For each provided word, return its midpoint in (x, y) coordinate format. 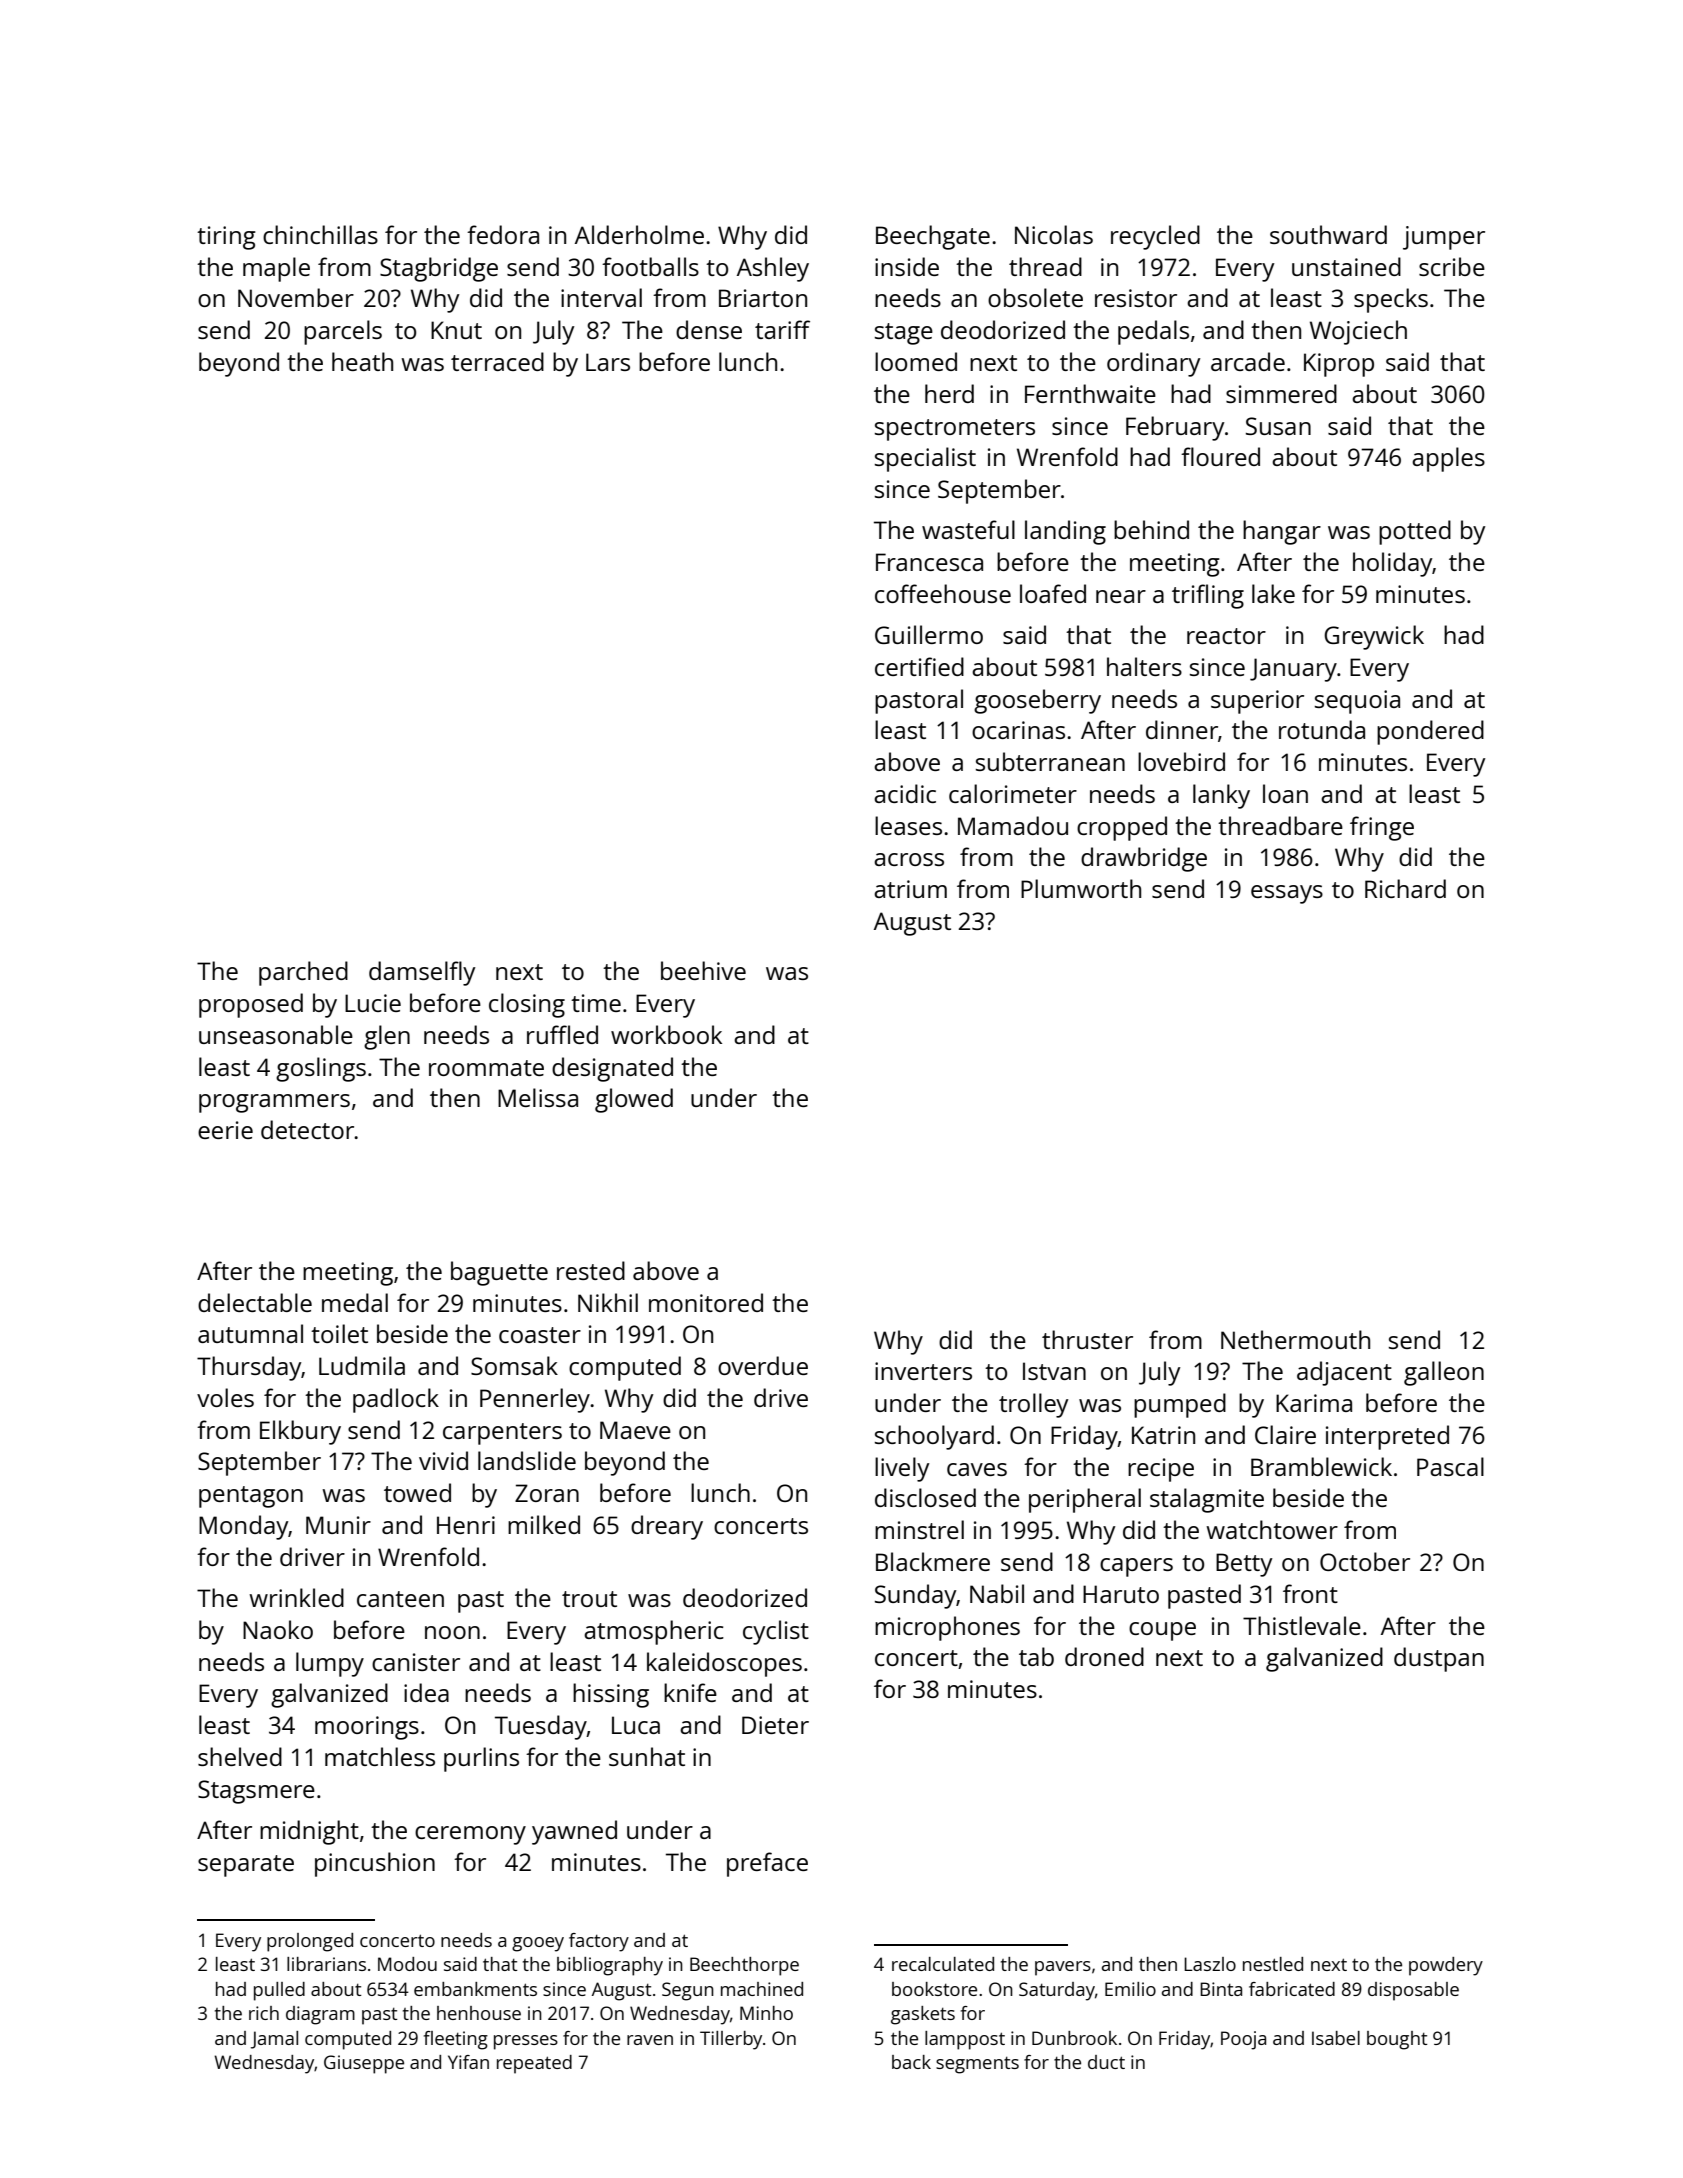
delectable (255, 1302)
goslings (321, 1069)
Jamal (274, 2040)
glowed (634, 1100)
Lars (608, 362)
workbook (666, 1034)
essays (1287, 894)
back (911, 2062)
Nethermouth (1295, 1339)
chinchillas (320, 234)
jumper (1444, 238)
